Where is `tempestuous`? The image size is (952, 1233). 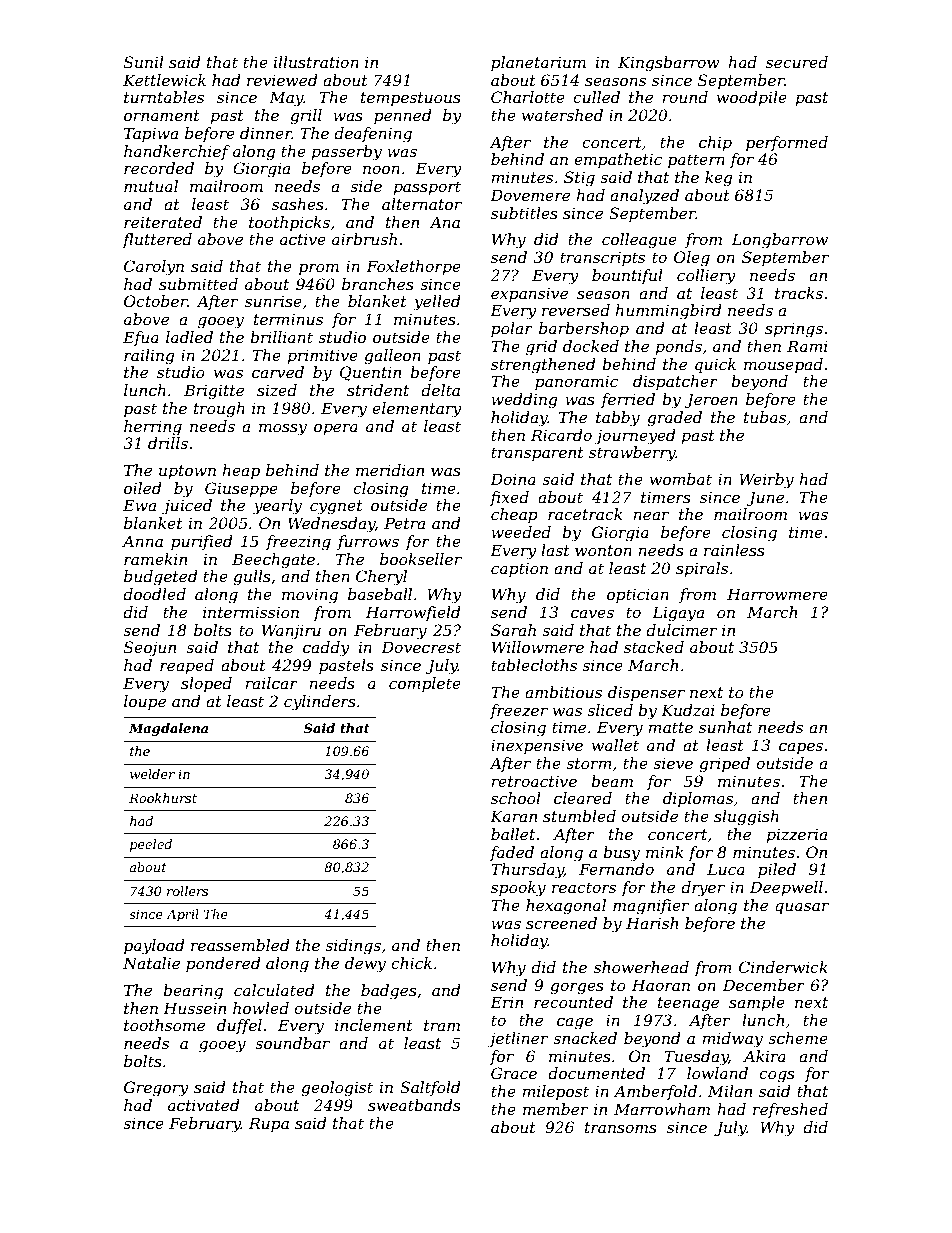
tempestuous is located at coordinates (411, 99).
